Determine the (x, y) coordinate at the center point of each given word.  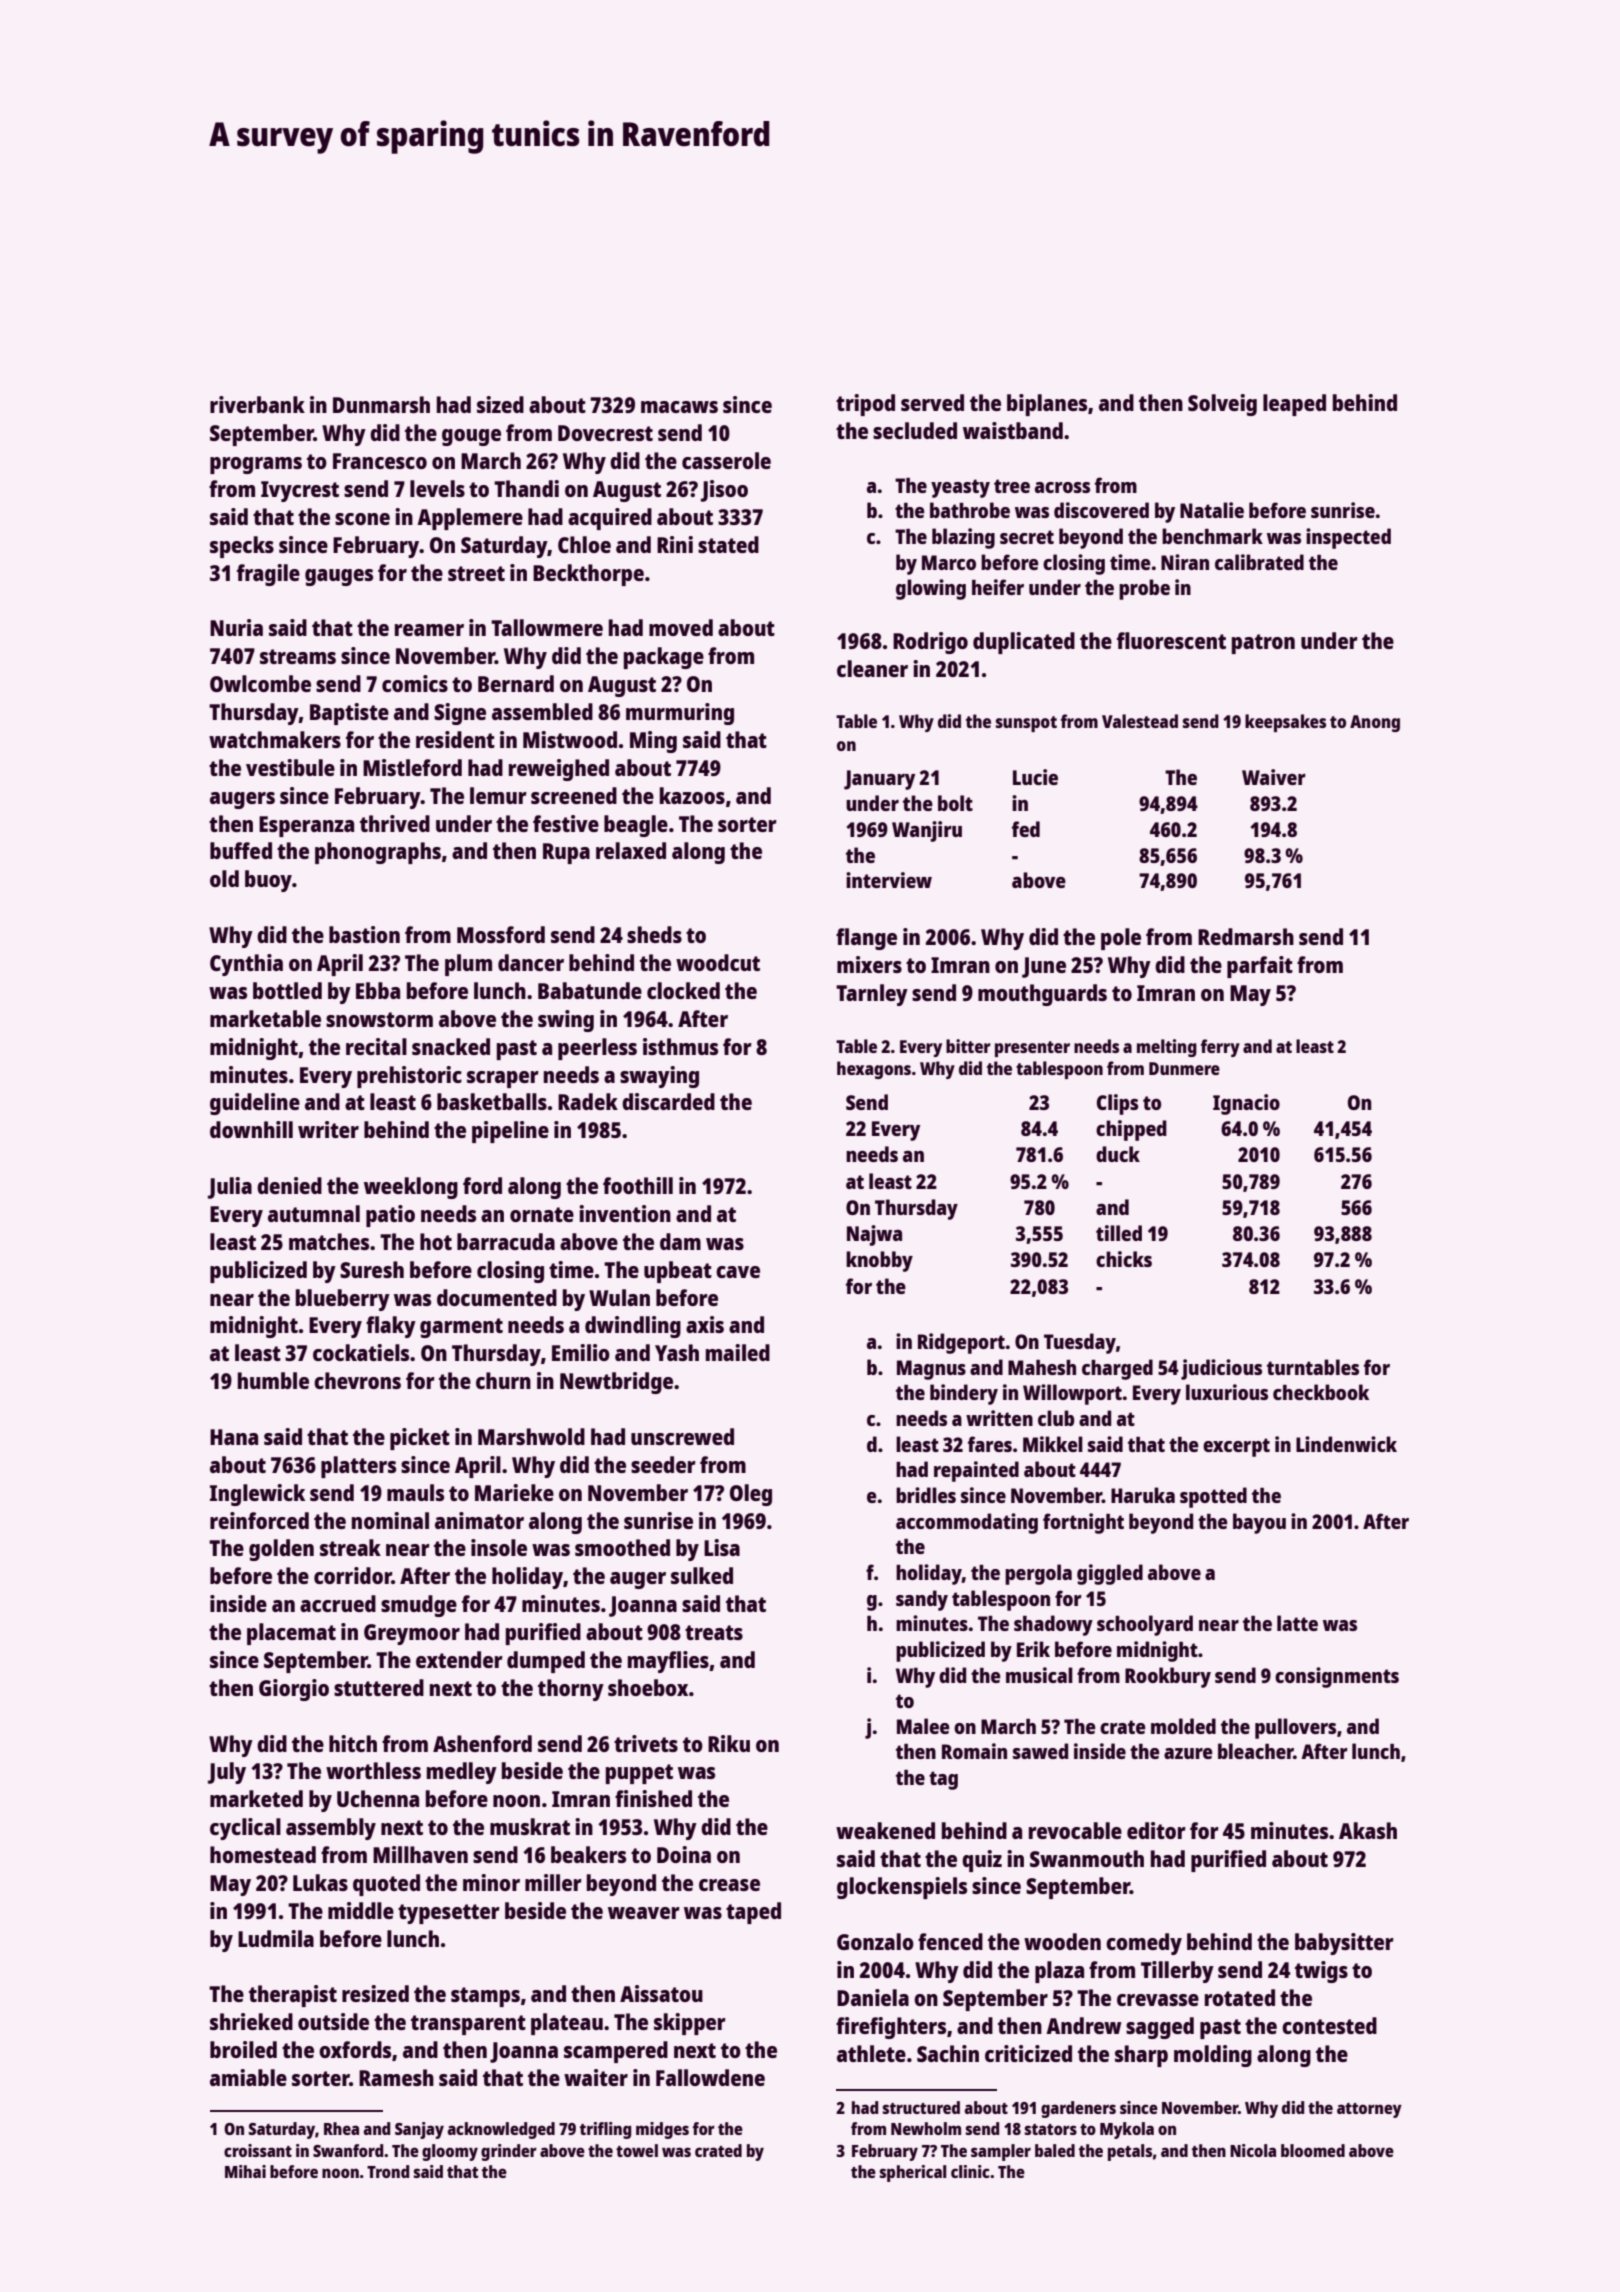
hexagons (874, 1070)
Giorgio (294, 1690)
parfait (1260, 967)
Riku (729, 1743)
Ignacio (1246, 1104)
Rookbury (1168, 1677)
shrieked (251, 2021)
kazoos (692, 795)
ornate (542, 1214)
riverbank (257, 404)
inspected (1348, 538)
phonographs (378, 853)
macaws (679, 407)
